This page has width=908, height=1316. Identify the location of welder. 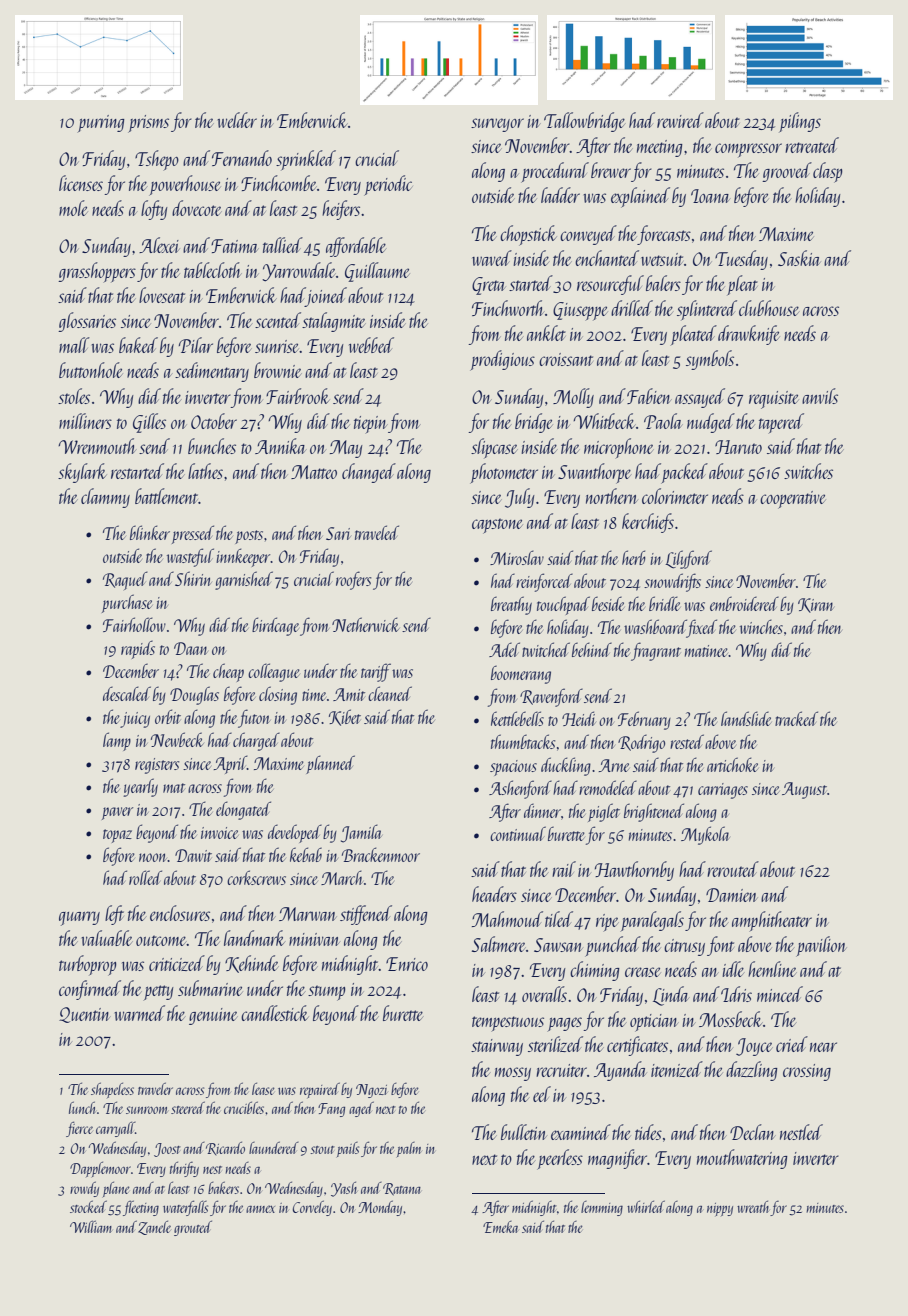
(237, 120).
